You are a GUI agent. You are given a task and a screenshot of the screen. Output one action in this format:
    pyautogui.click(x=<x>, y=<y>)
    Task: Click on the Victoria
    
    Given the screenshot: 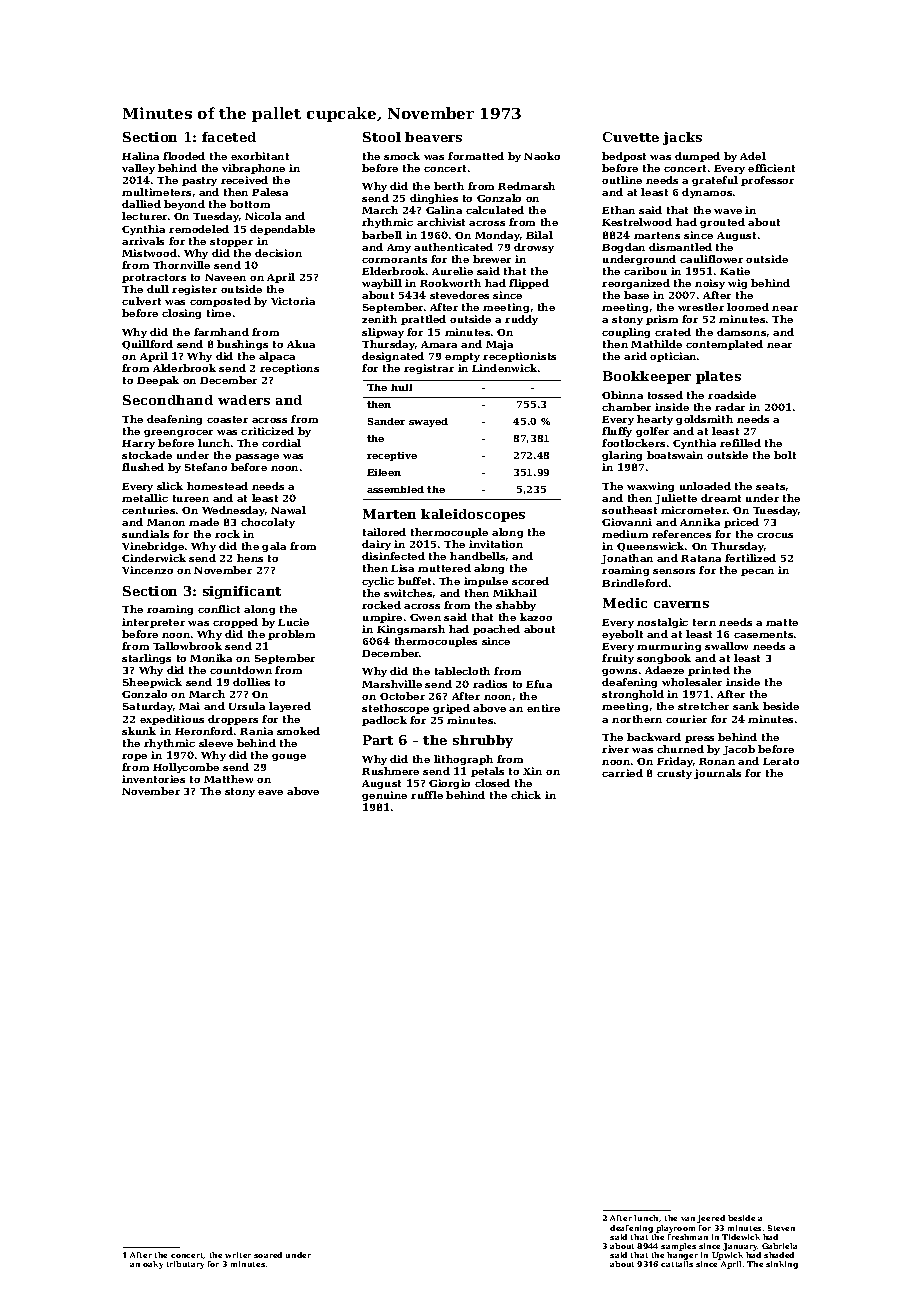 What is the action you would take?
    pyautogui.click(x=293, y=301)
